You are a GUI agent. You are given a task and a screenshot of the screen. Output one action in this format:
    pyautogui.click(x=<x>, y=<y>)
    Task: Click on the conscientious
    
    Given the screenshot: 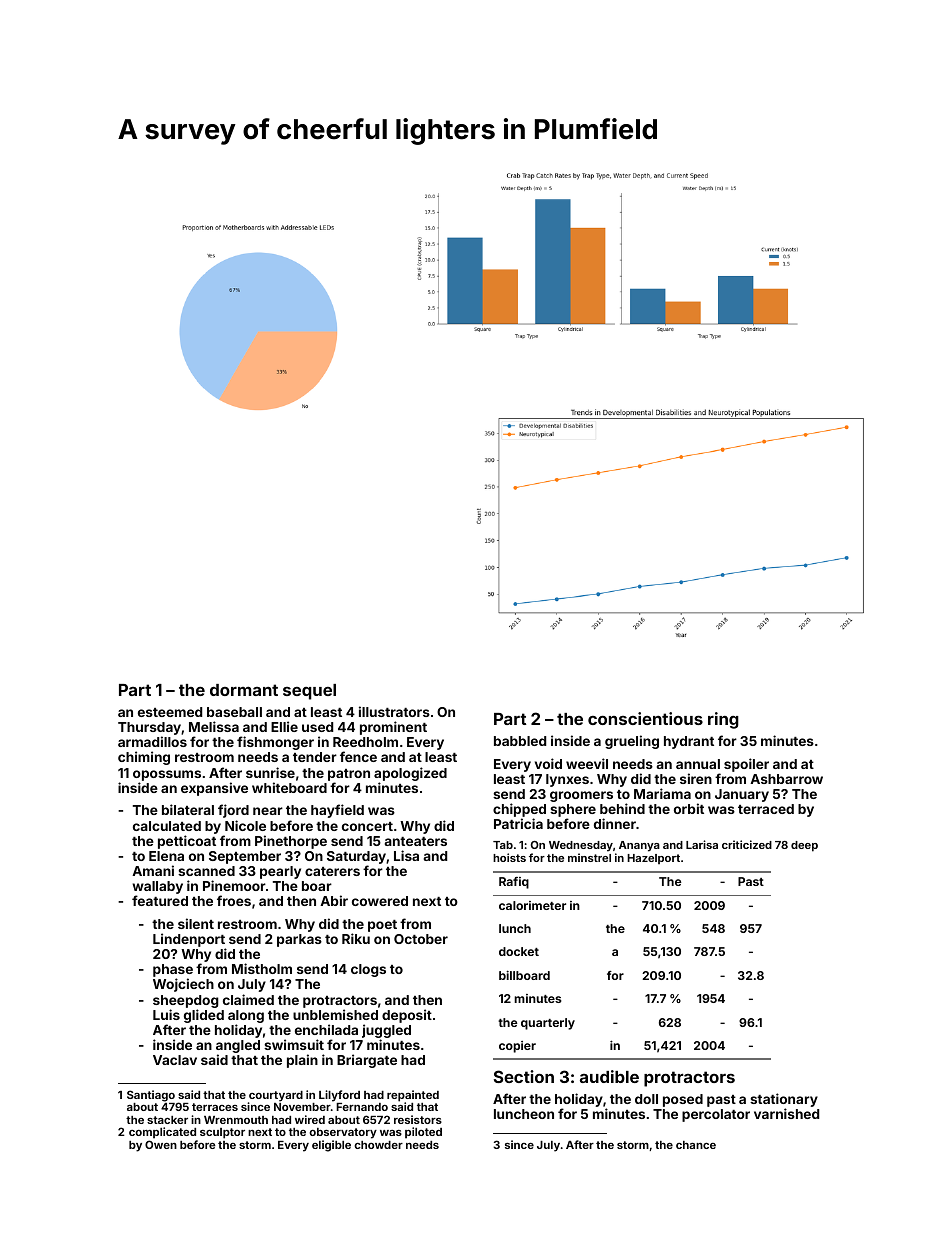 What is the action you would take?
    pyautogui.click(x=645, y=718)
